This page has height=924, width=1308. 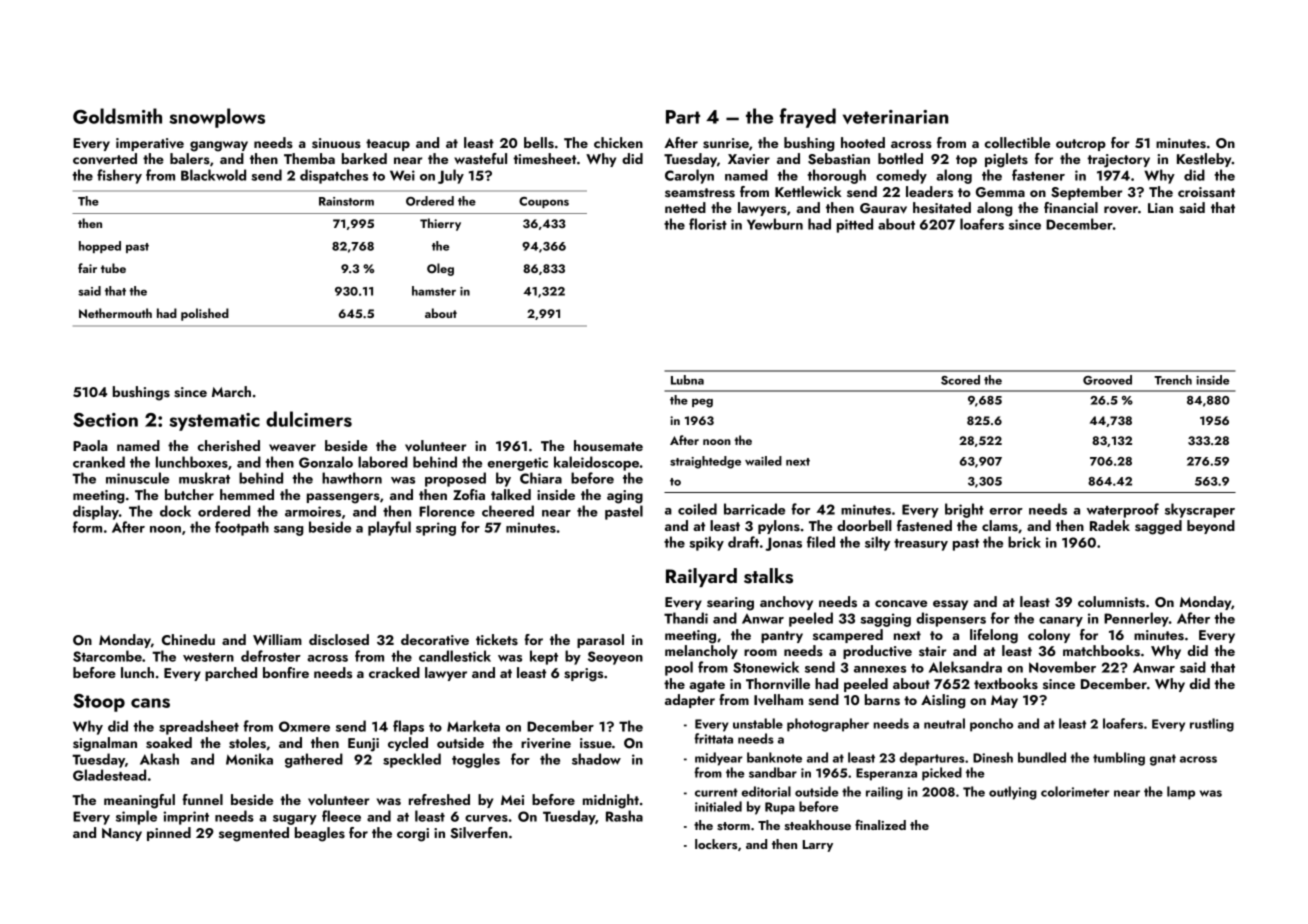 What do you see at coordinates (413, 835) in the page?
I see `corgi` at bounding box center [413, 835].
